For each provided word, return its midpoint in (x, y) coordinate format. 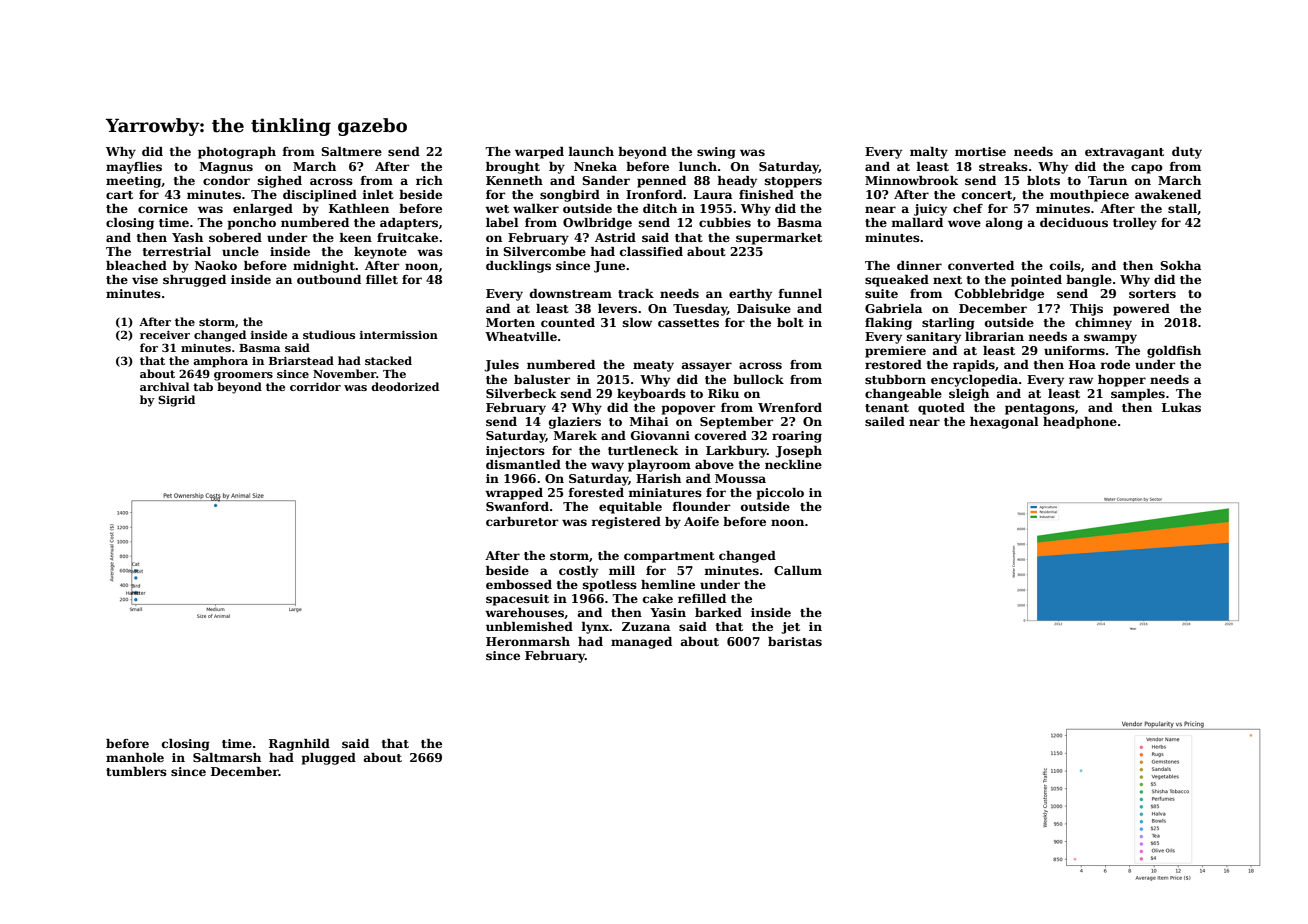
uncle (240, 251)
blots (1043, 180)
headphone (1080, 423)
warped (539, 153)
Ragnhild (299, 745)
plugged (329, 759)
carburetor (522, 521)
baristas (795, 641)
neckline (793, 464)
